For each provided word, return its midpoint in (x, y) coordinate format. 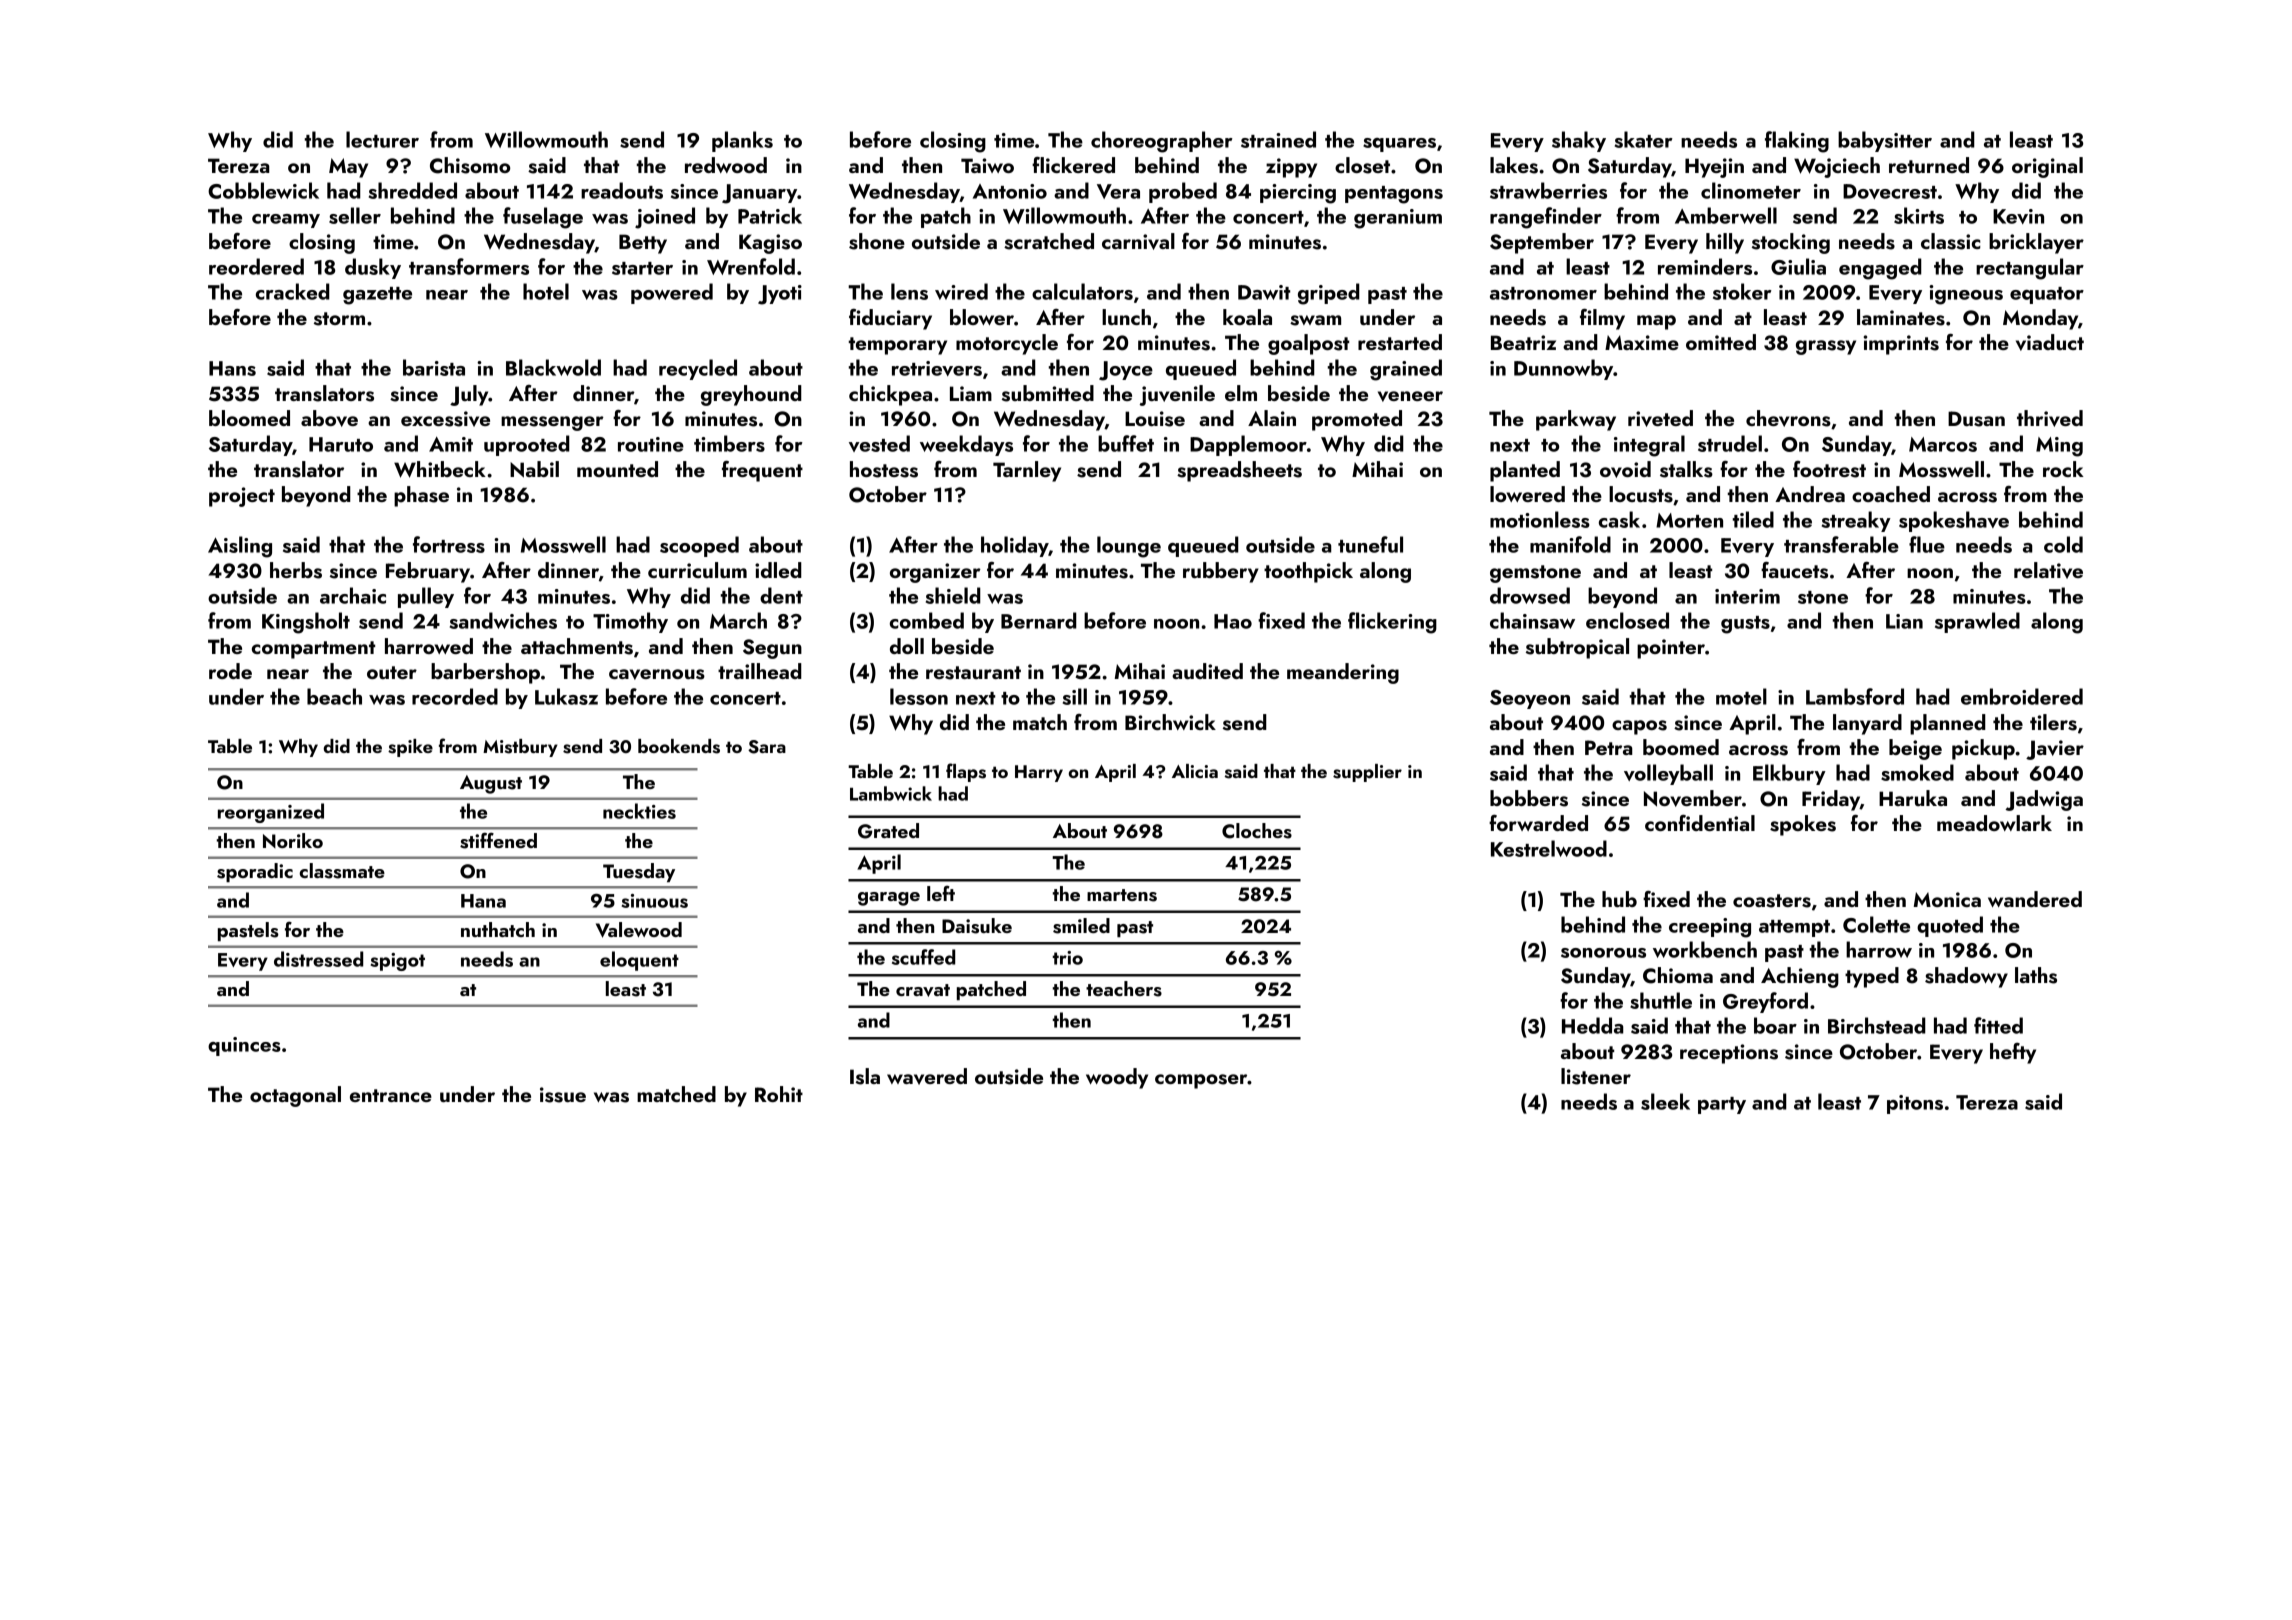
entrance (391, 1095)
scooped (699, 546)
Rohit (779, 1094)
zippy (1291, 168)
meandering (1343, 673)
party (1722, 1105)
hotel (546, 291)
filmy (1602, 319)
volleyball (1668, 774)
